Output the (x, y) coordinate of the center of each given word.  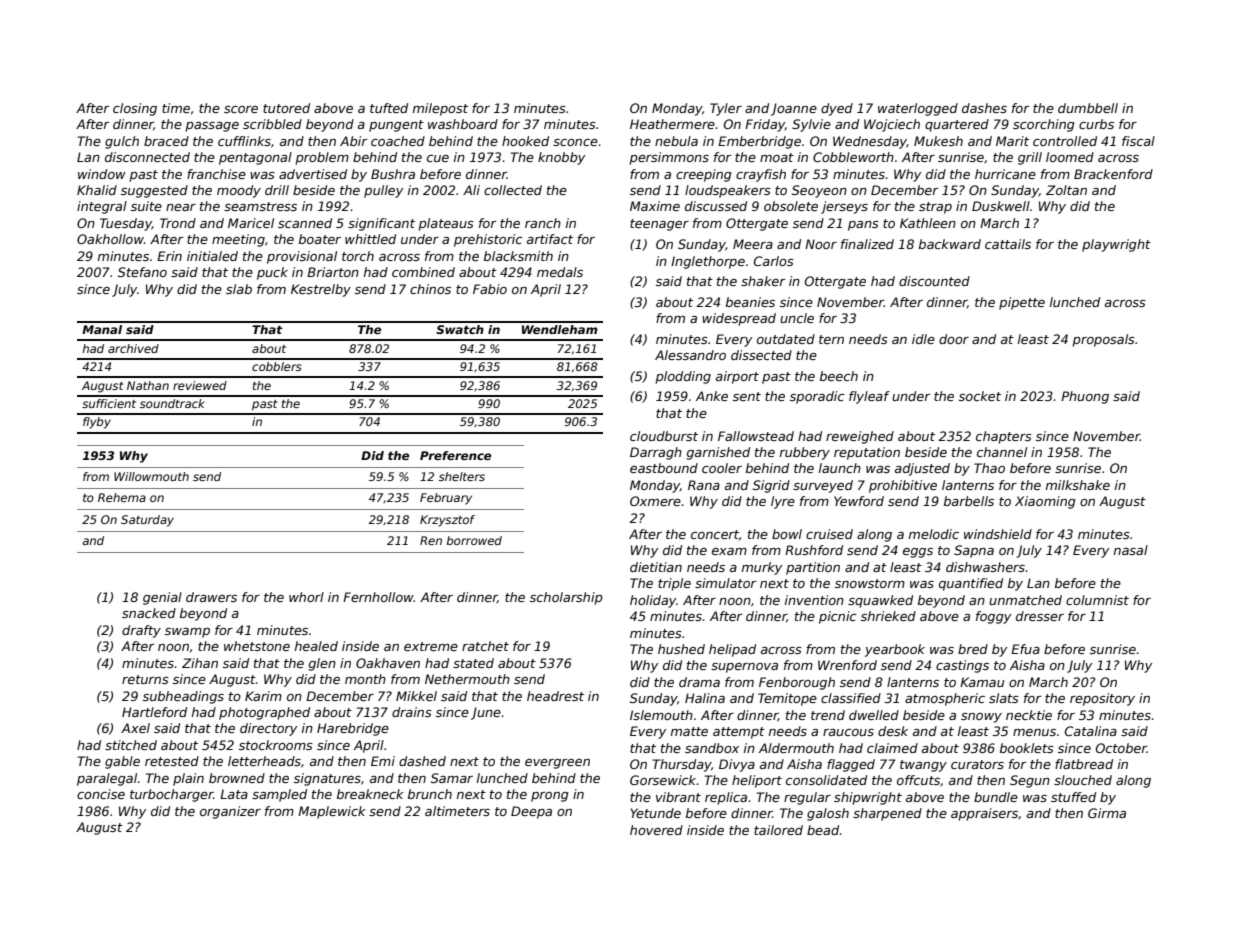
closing (135, 109)
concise (101, 794)
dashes (984, 108)
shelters (462, 476)
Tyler (726, 109)
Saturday (147, 521)
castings (962, 666)
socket (980, 396)
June (486, 713)
